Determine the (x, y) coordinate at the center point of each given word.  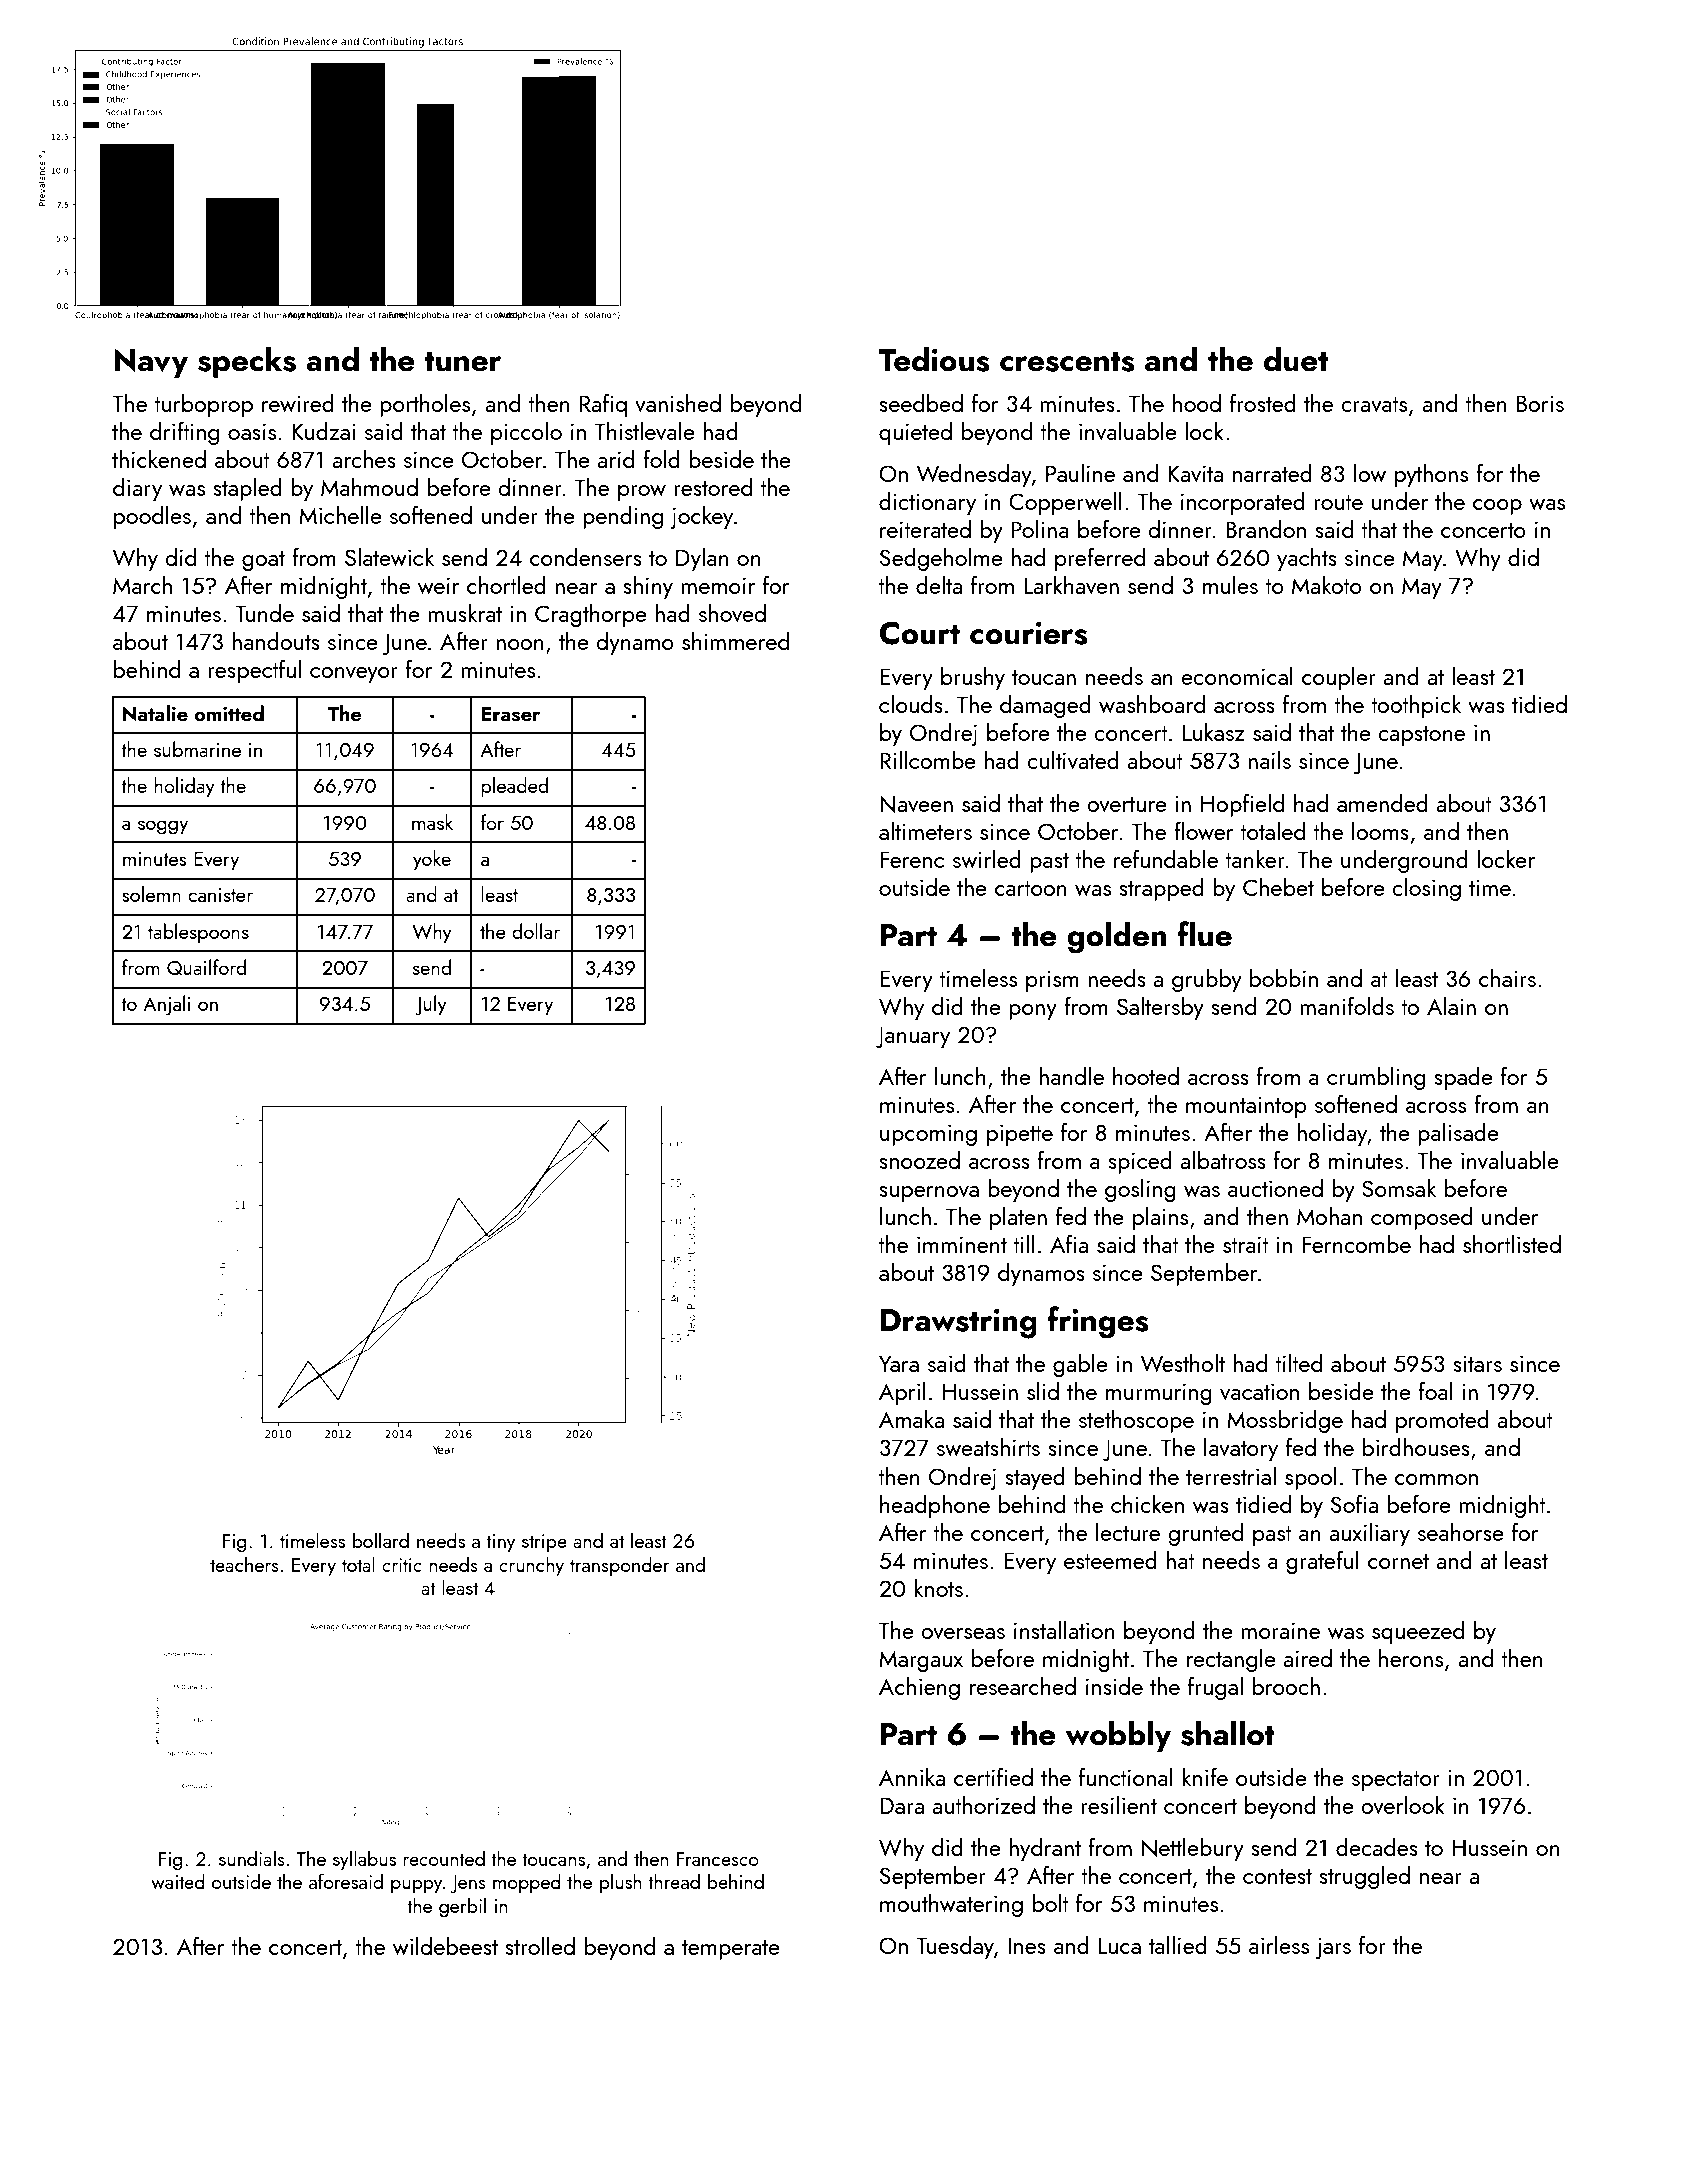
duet (1296, 359)
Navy (151, 363)
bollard (381, 1540)
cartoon (1031, 888)
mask (432, 822)
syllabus (364, 1860)
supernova (929, 1194)
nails (1269, 759)
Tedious (934, 359)
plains (1160, 1218)
